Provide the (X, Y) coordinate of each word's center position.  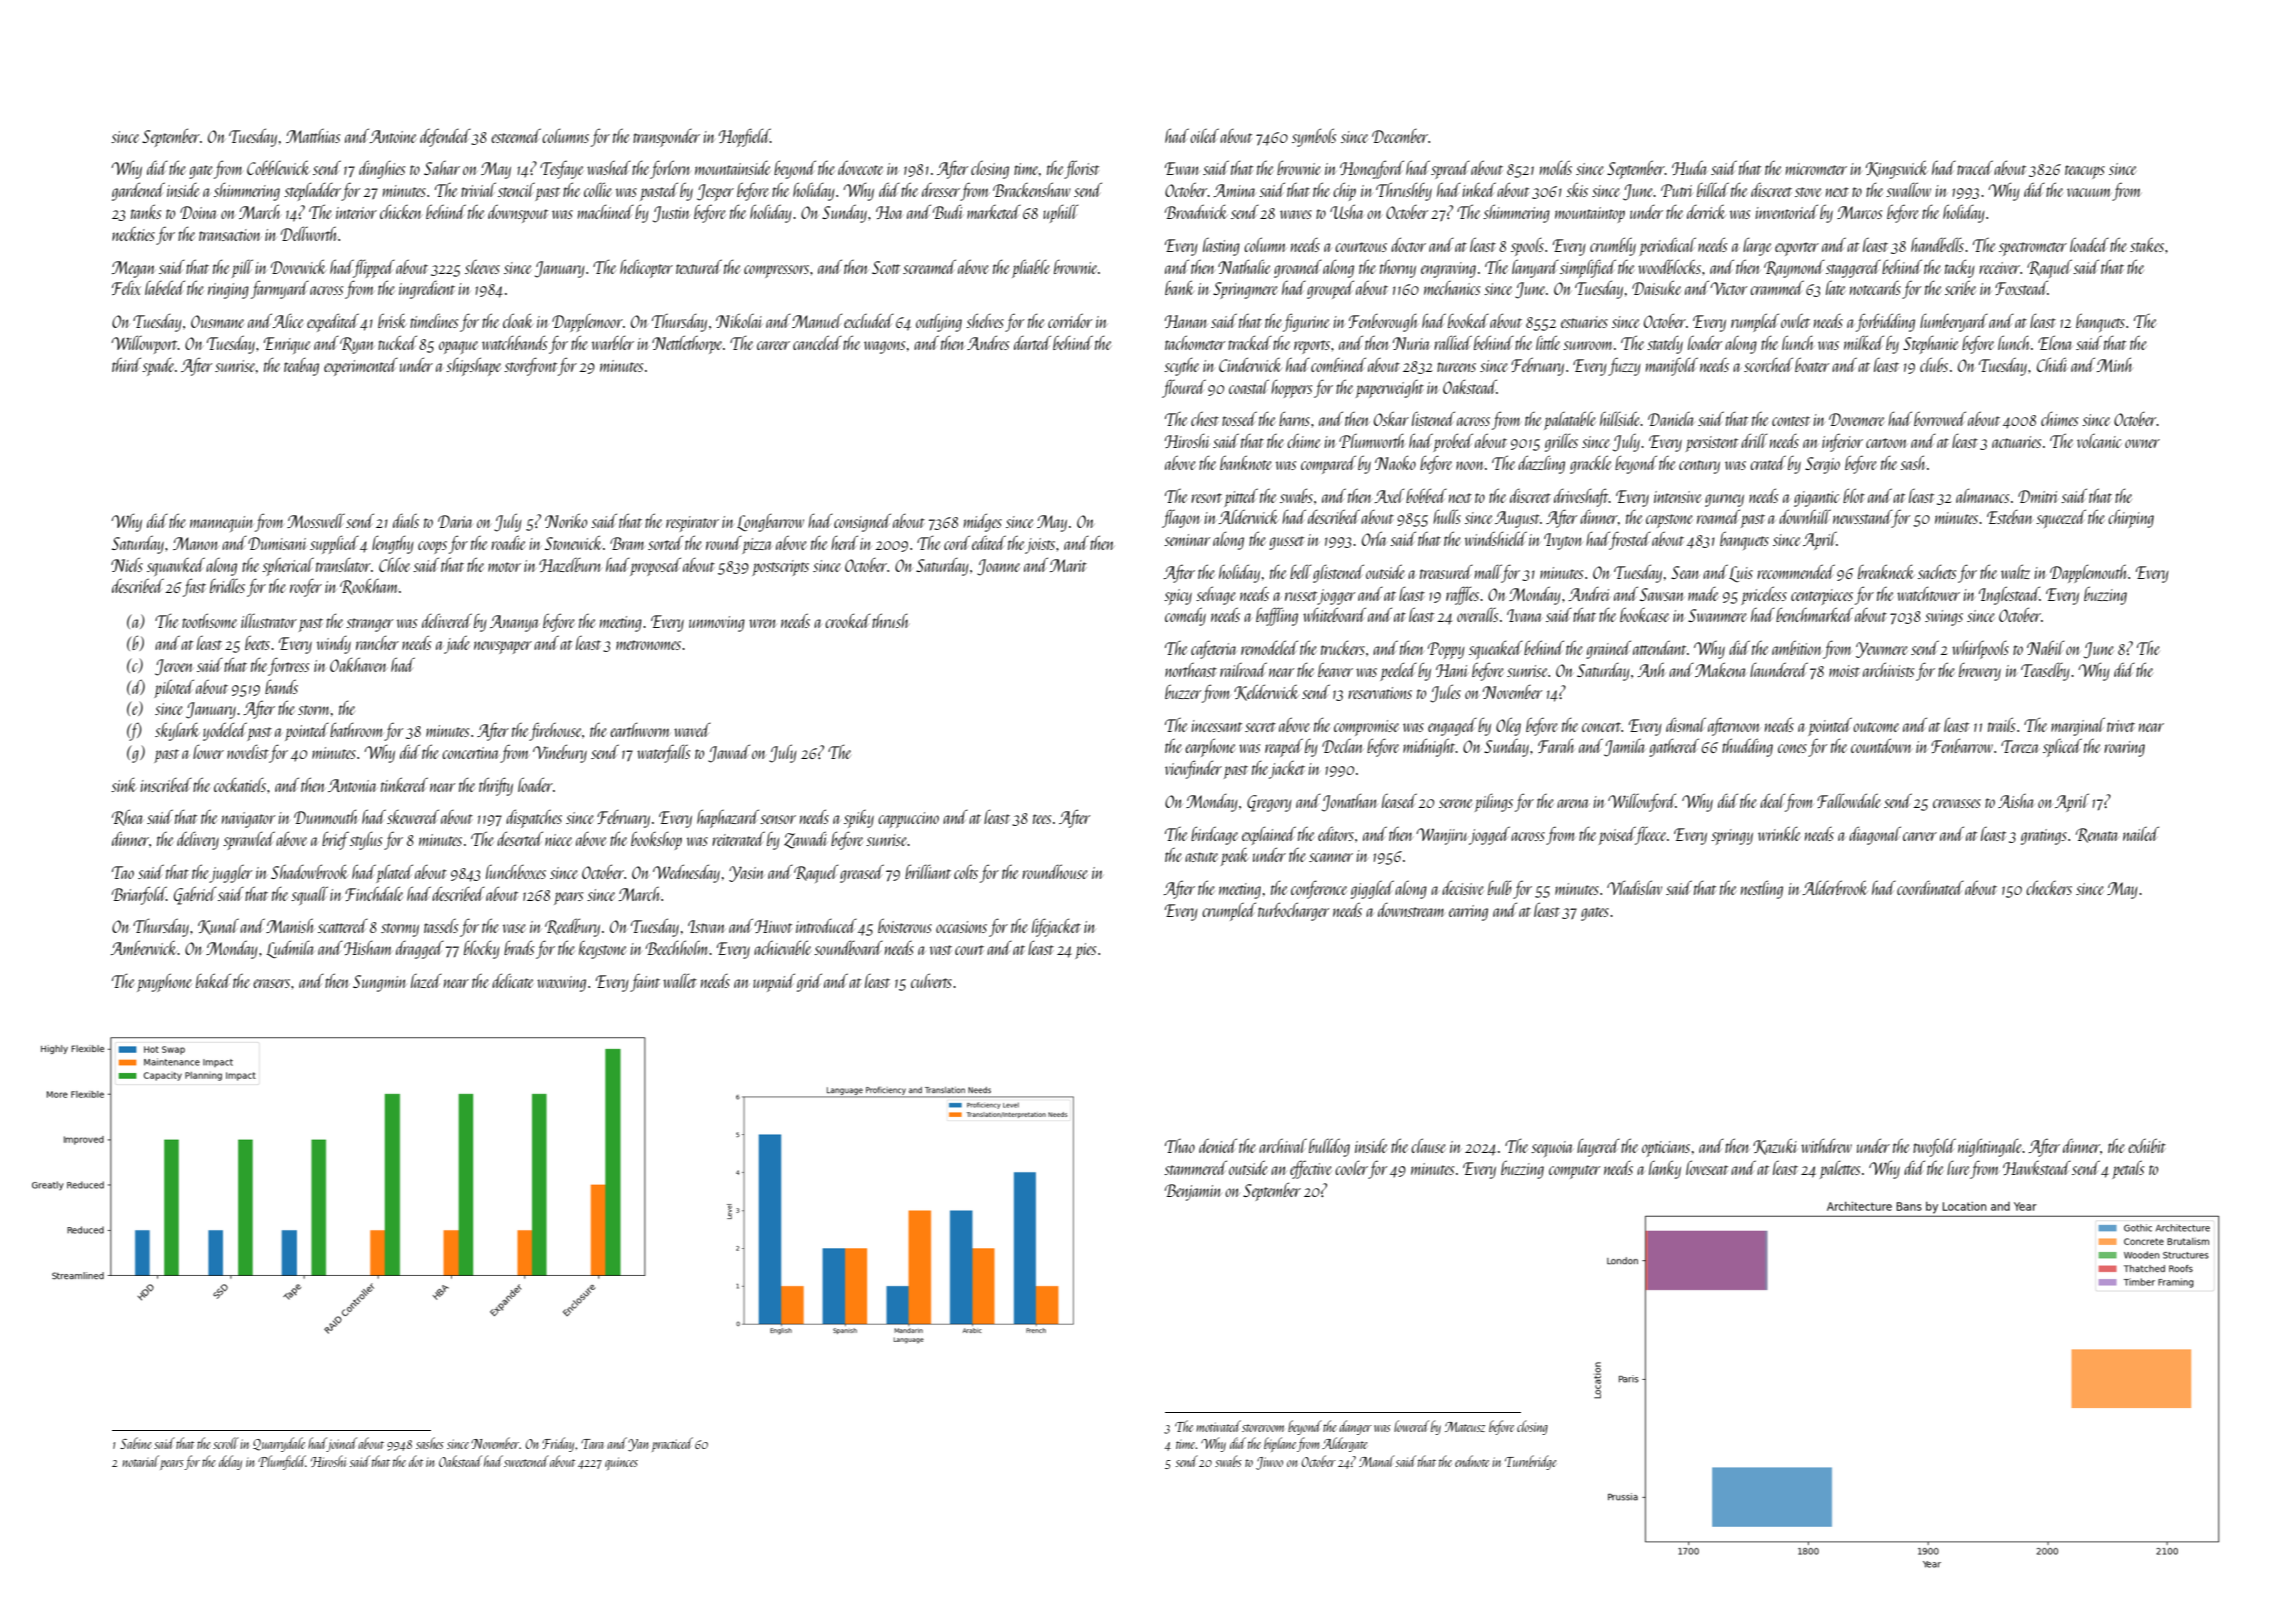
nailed (2141, 833)
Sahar (442, 168)
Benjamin (1193, 1192)
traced (1975, 167)
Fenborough (1383, 323)
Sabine (135, 1443)
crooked (848, 621)
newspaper (503, 647)
